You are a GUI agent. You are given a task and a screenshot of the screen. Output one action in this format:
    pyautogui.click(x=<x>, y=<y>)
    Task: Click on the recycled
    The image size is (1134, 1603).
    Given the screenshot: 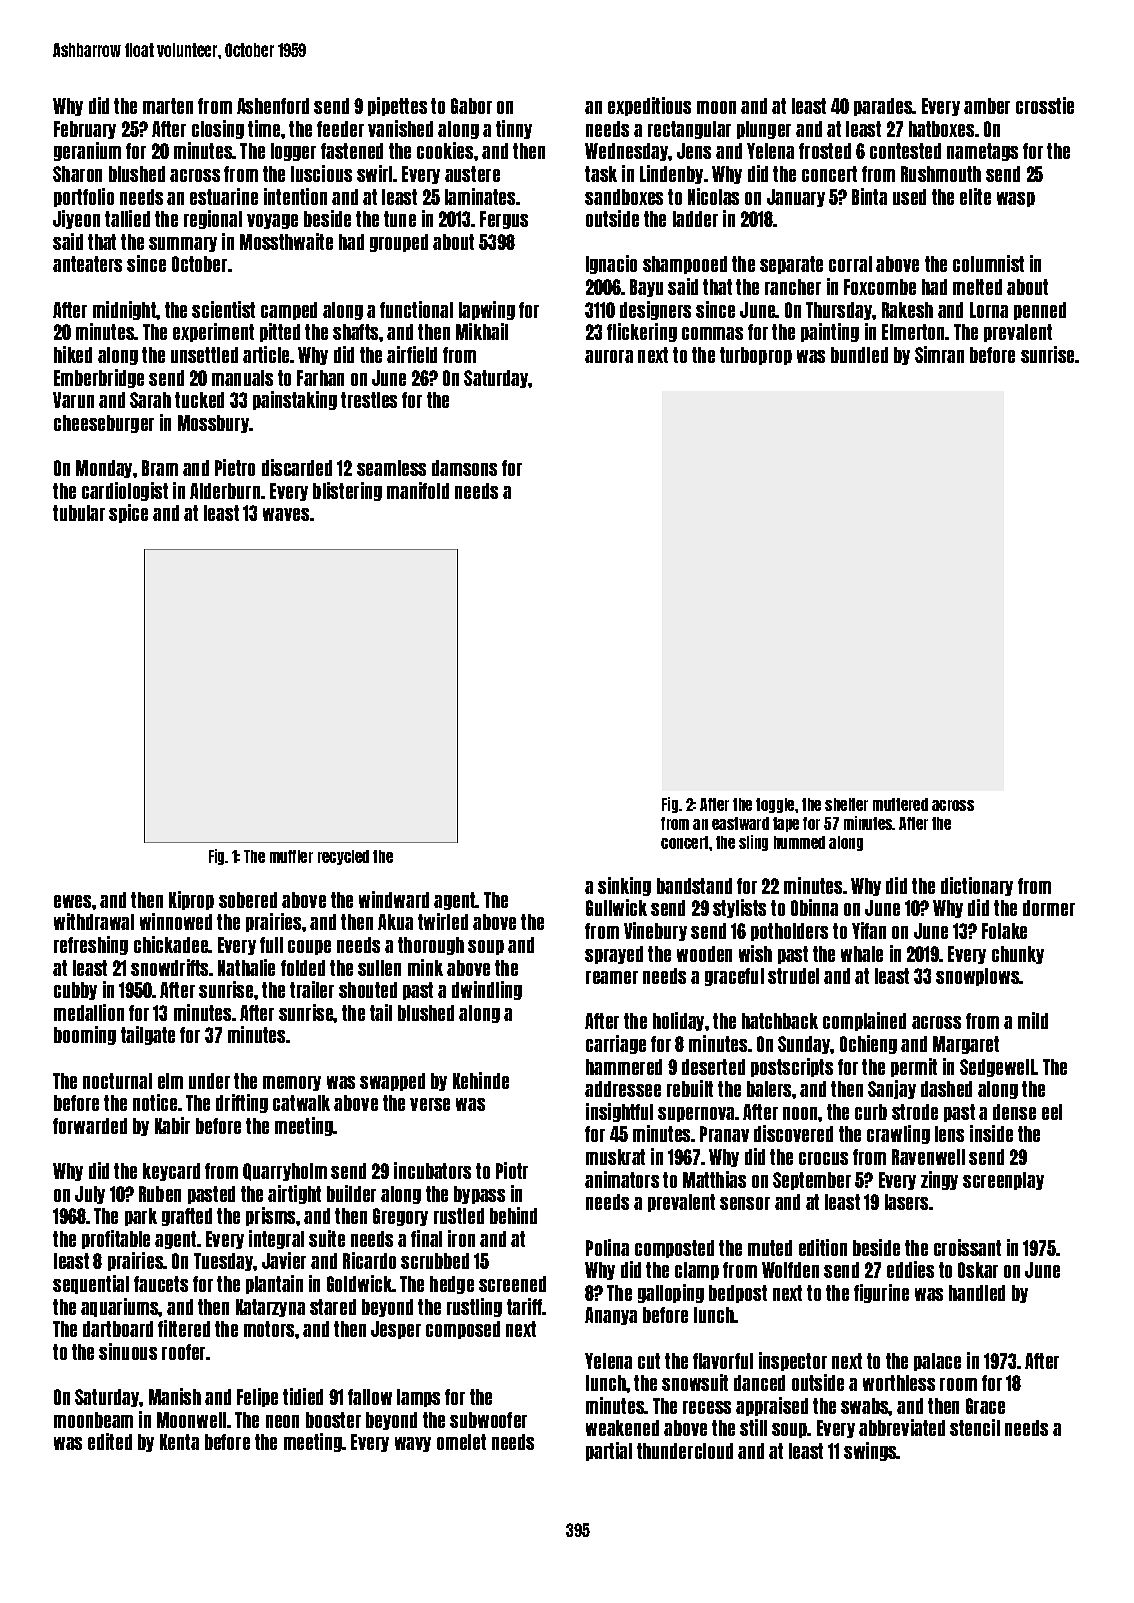 What is the action you would take?
    pyautogui.click(x=343, y=857)
